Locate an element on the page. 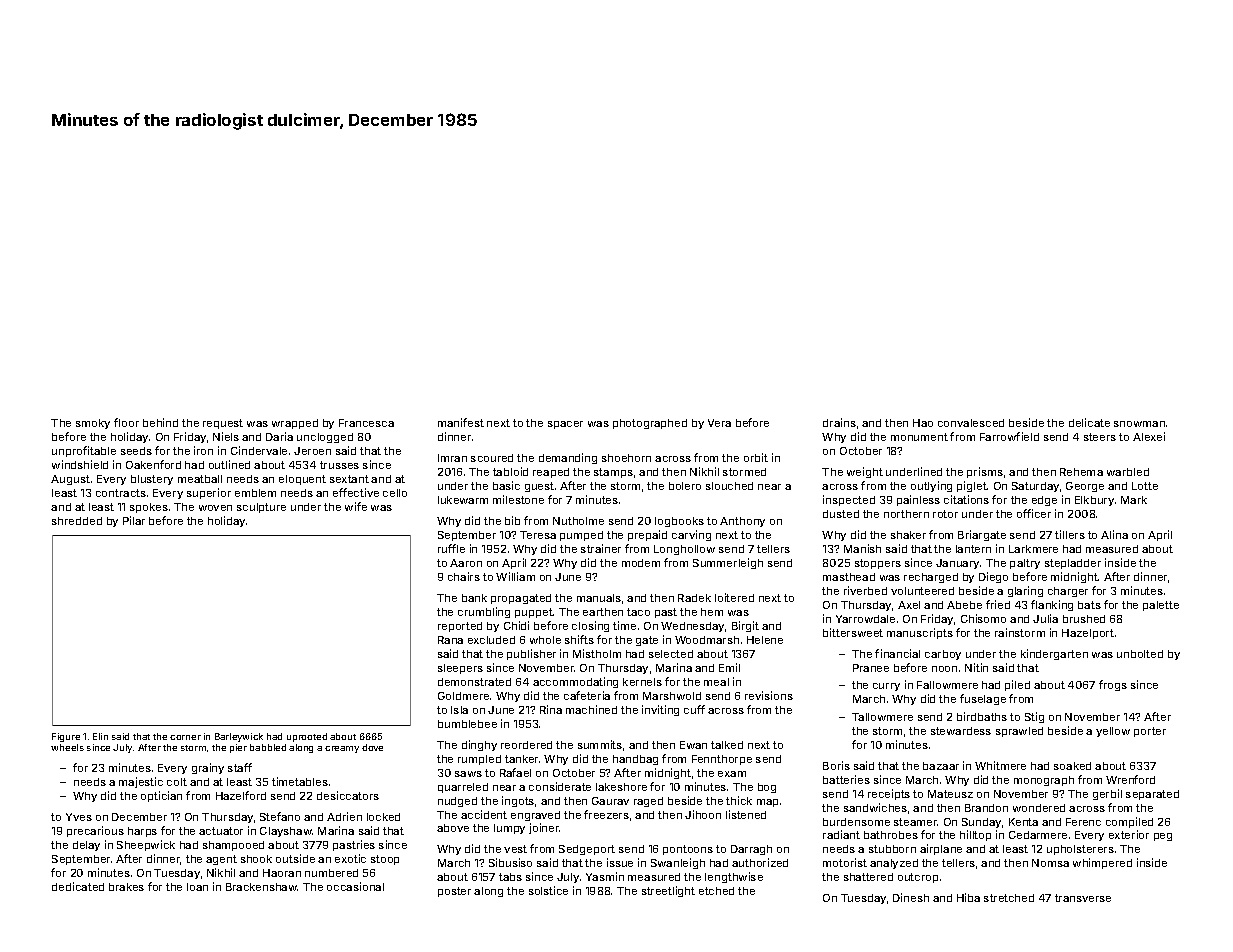 The width and height of the page is (1233, 952). brakes is located at coordinates (126, 887).
